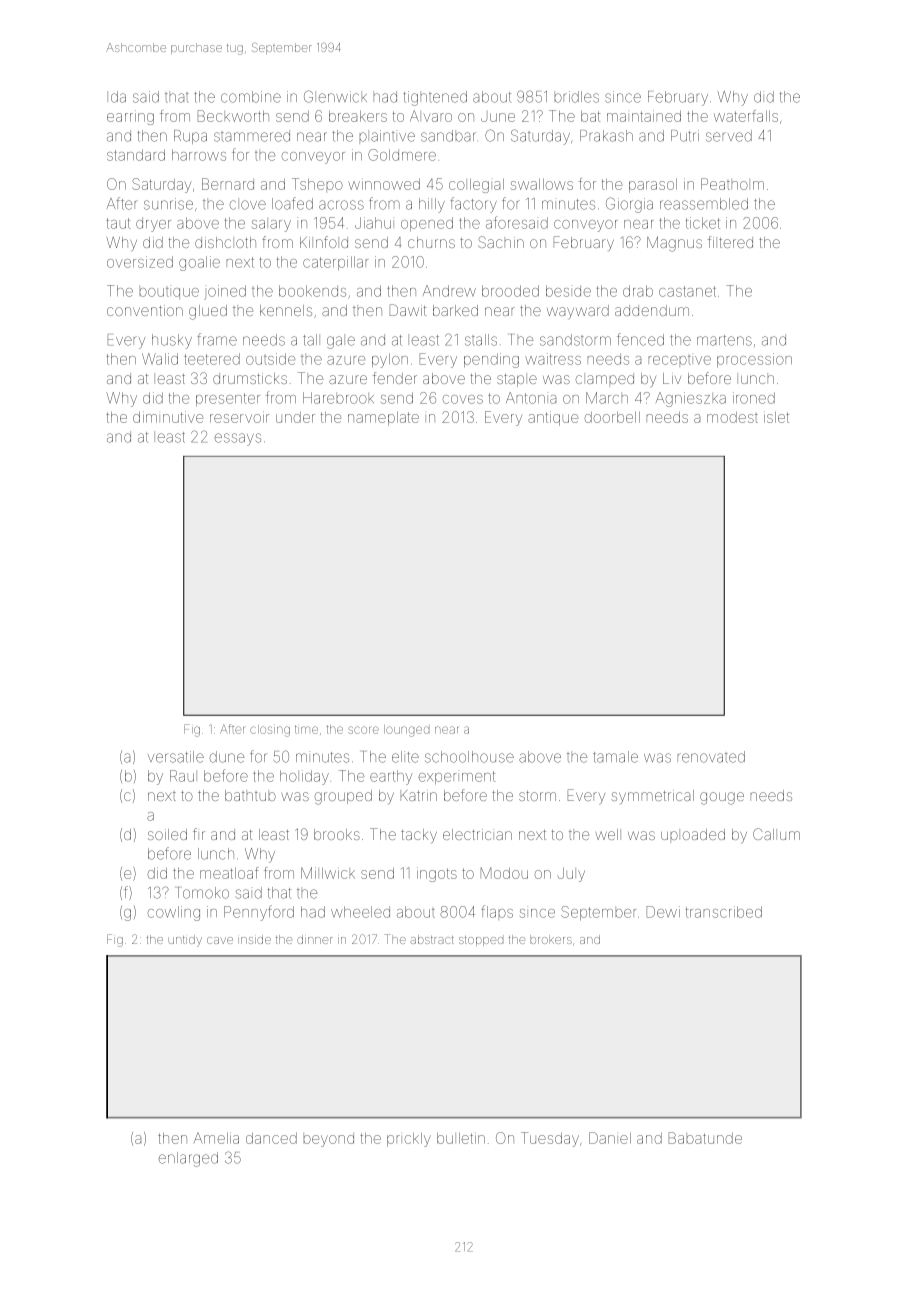  What do you see at coordinates (190, 137) in the document?
I see `Rupa` at bounding box center [190, 137].
